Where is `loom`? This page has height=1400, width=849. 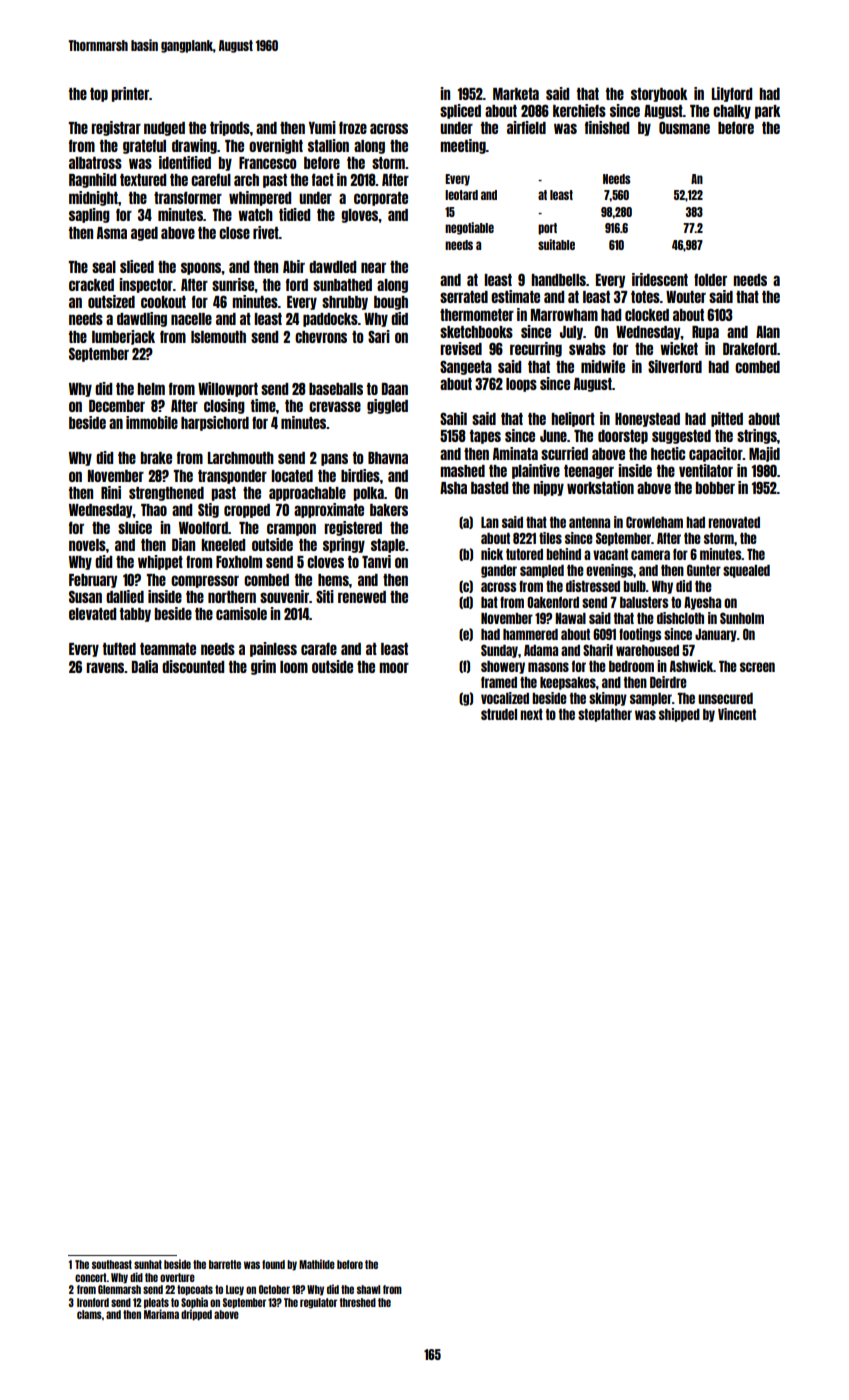
loom is located at coordinates (294, 667).
